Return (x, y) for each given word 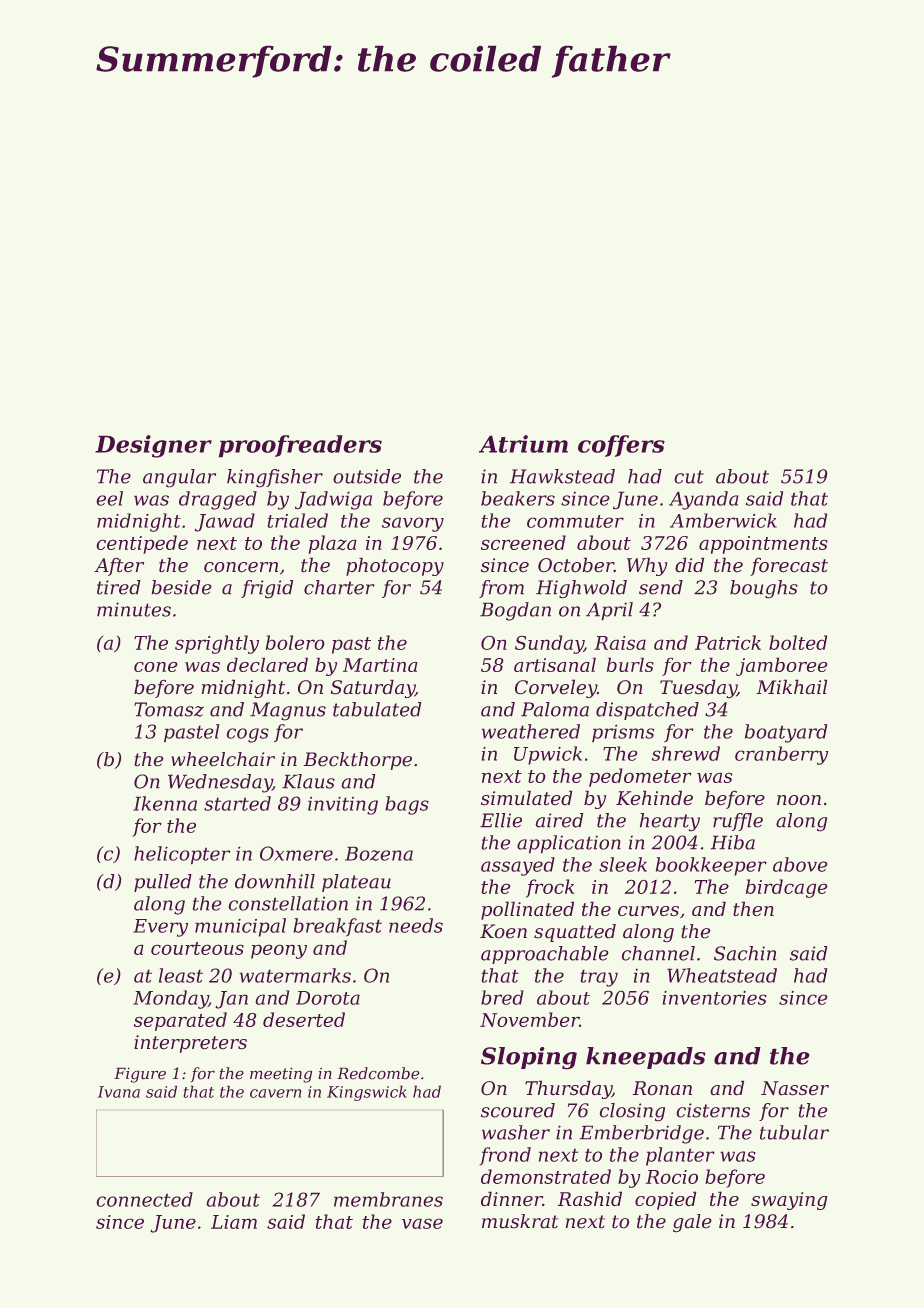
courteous (197, 948)
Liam (234, 1222)
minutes (134, 609)
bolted (798, 642)
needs (416, 925)
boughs (764, 589)
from (501, 589)
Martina (380, 665)
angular (179, 478)
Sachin (745, 953)
